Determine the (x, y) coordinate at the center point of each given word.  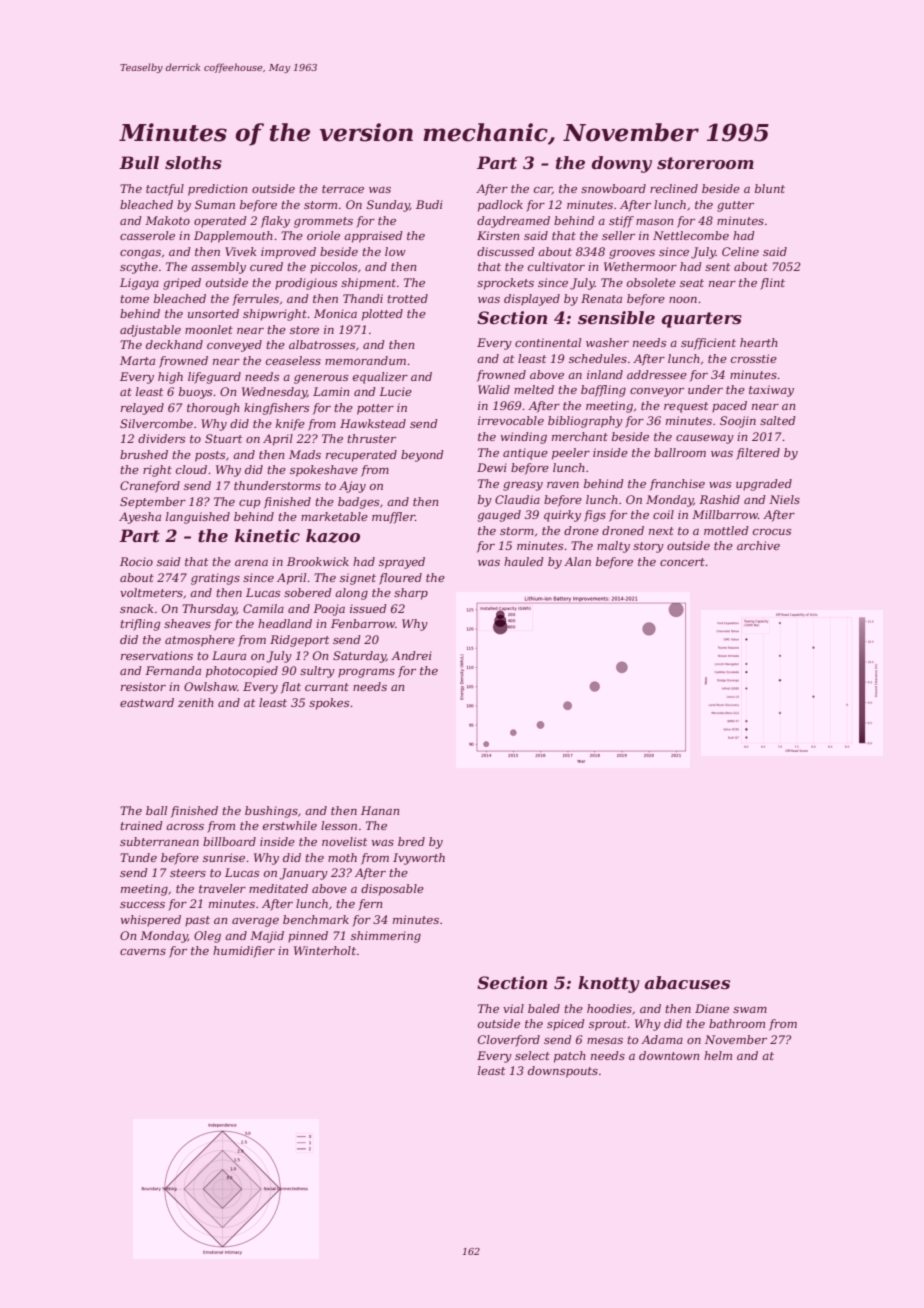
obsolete (651, 282)
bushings (271, 812)
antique (525, 454)
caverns (143, 952)
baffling (603, 391)
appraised (373, 237)
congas (140, 254)
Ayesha (140, 518)
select (532, 1055)
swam (750, 1010)
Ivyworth (419, 859)
